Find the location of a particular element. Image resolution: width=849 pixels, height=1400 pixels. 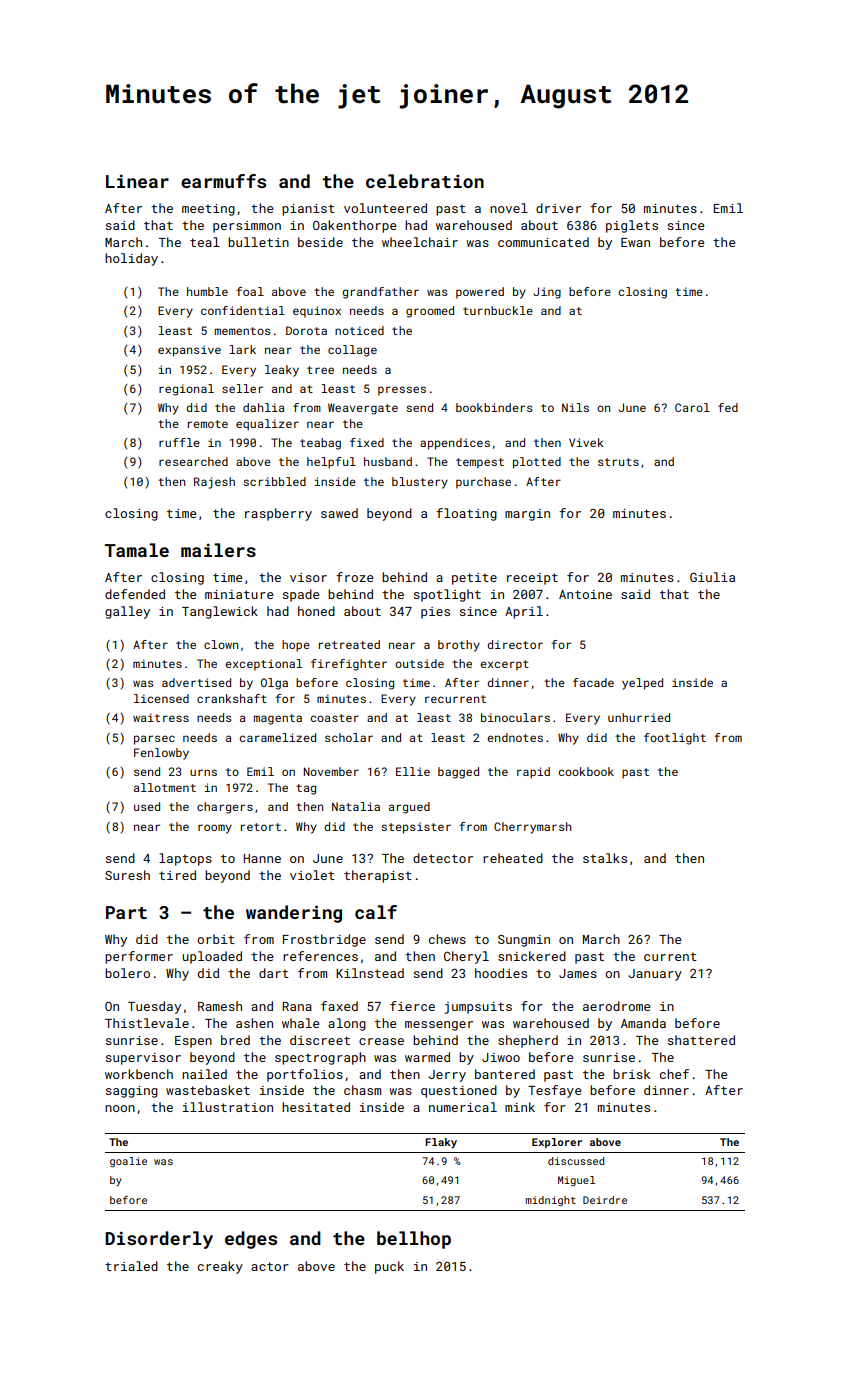

puck is located at coordinates (389, 1267).
